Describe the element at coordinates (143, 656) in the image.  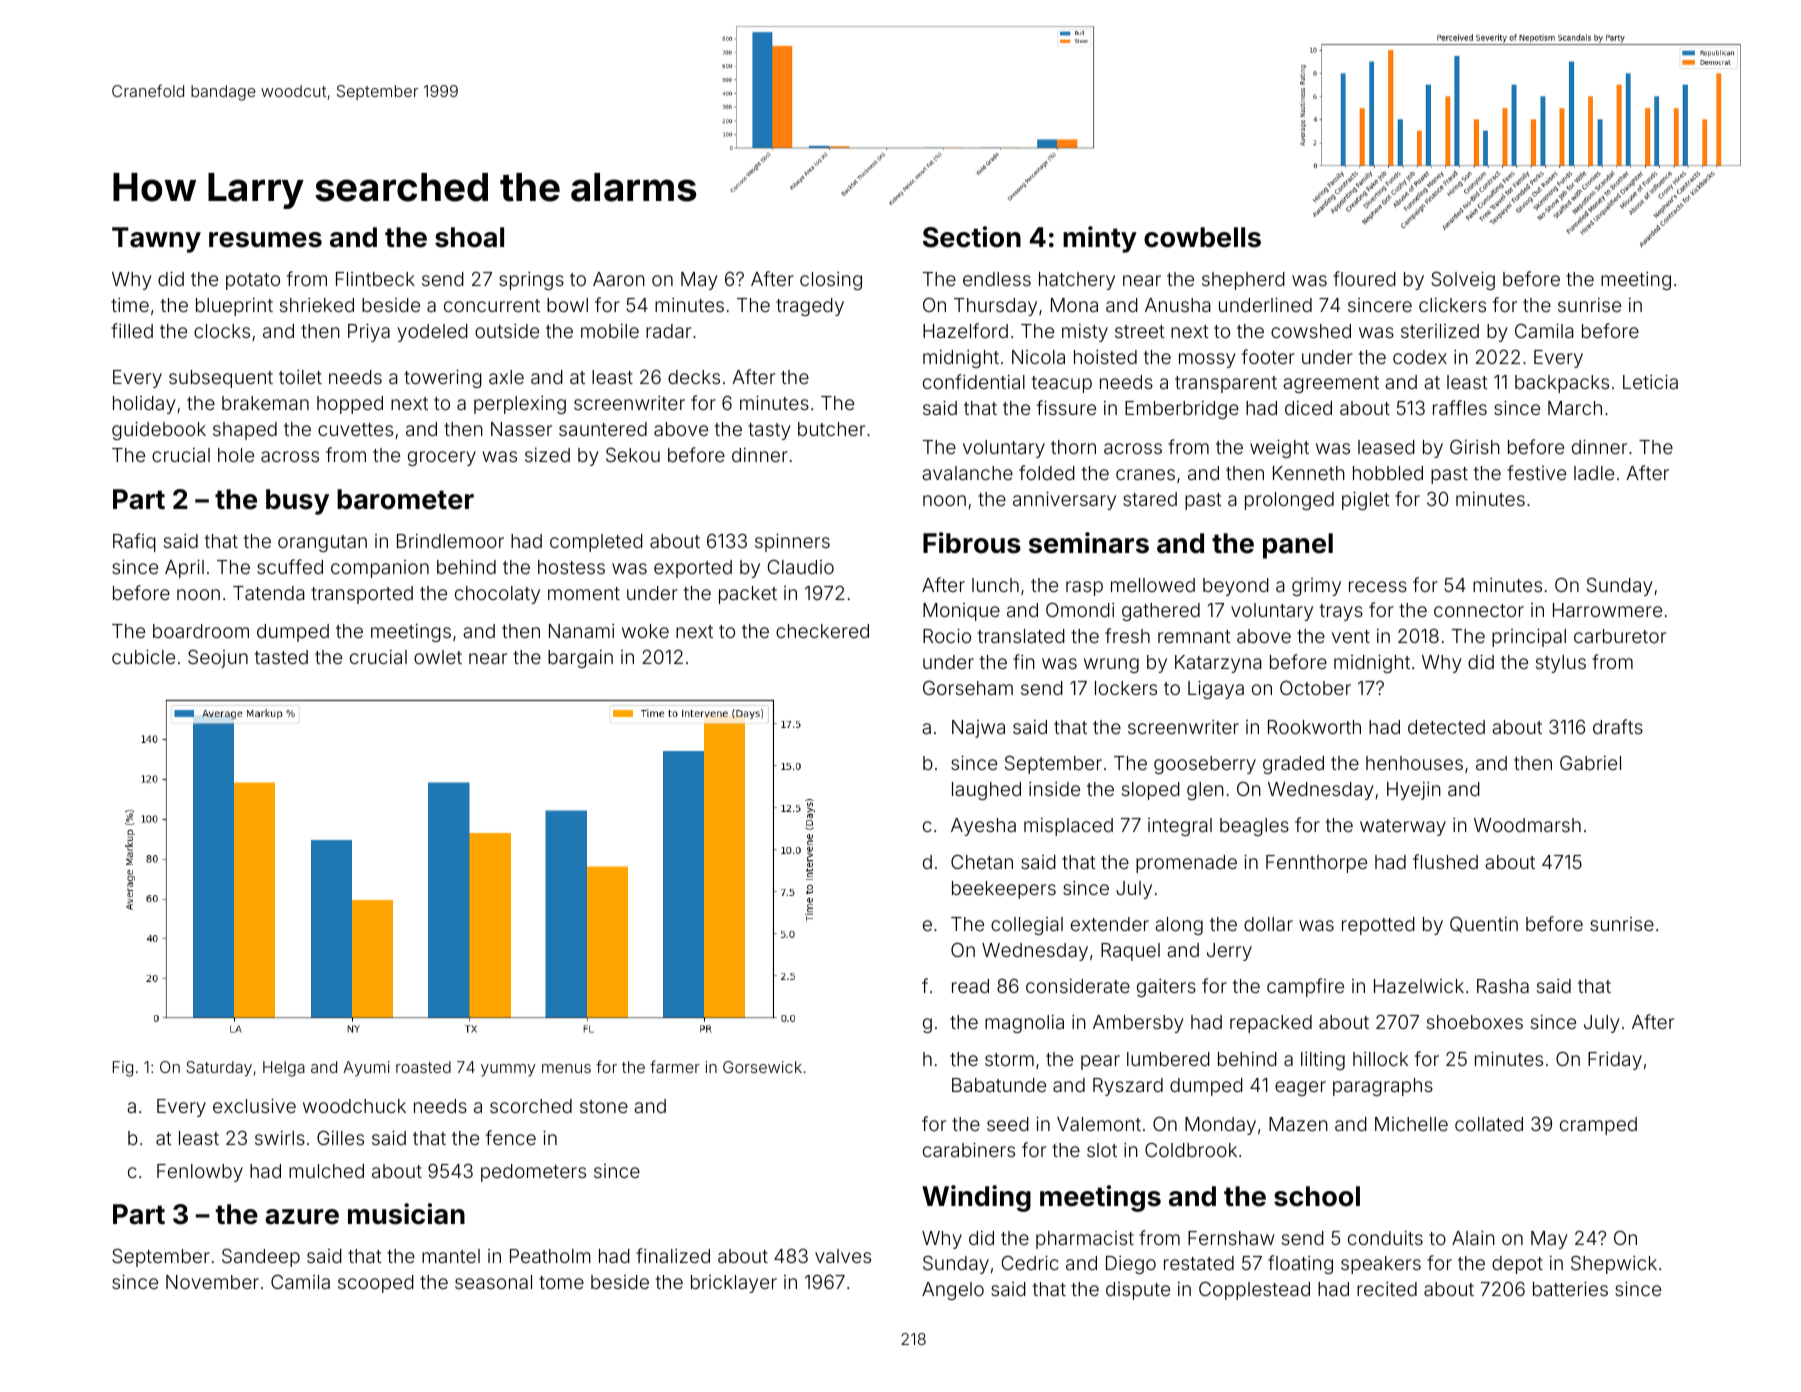
I see `cubicle` at that location.
